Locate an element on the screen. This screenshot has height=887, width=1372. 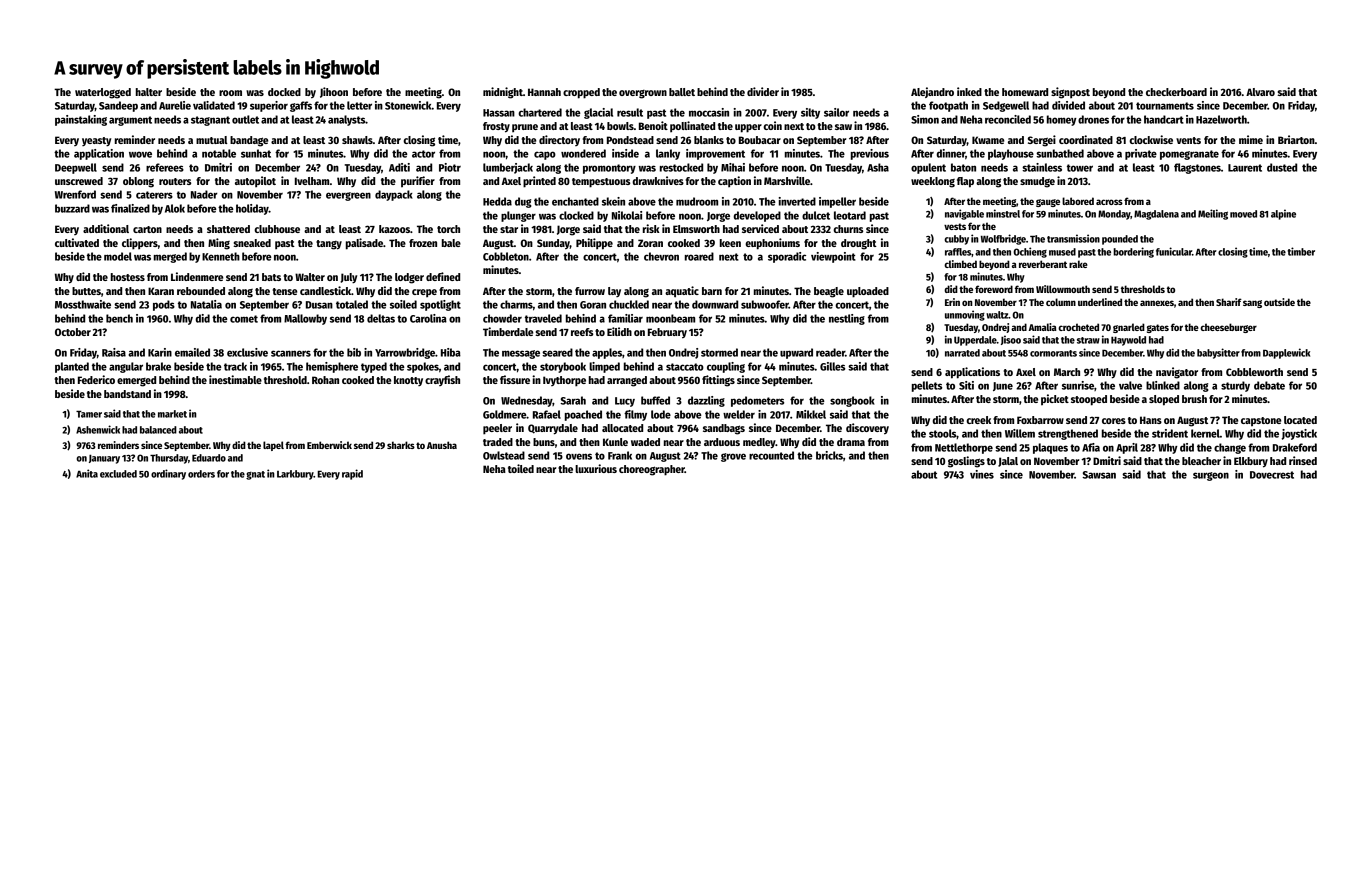
downward is located at coordinates (715, 304).
